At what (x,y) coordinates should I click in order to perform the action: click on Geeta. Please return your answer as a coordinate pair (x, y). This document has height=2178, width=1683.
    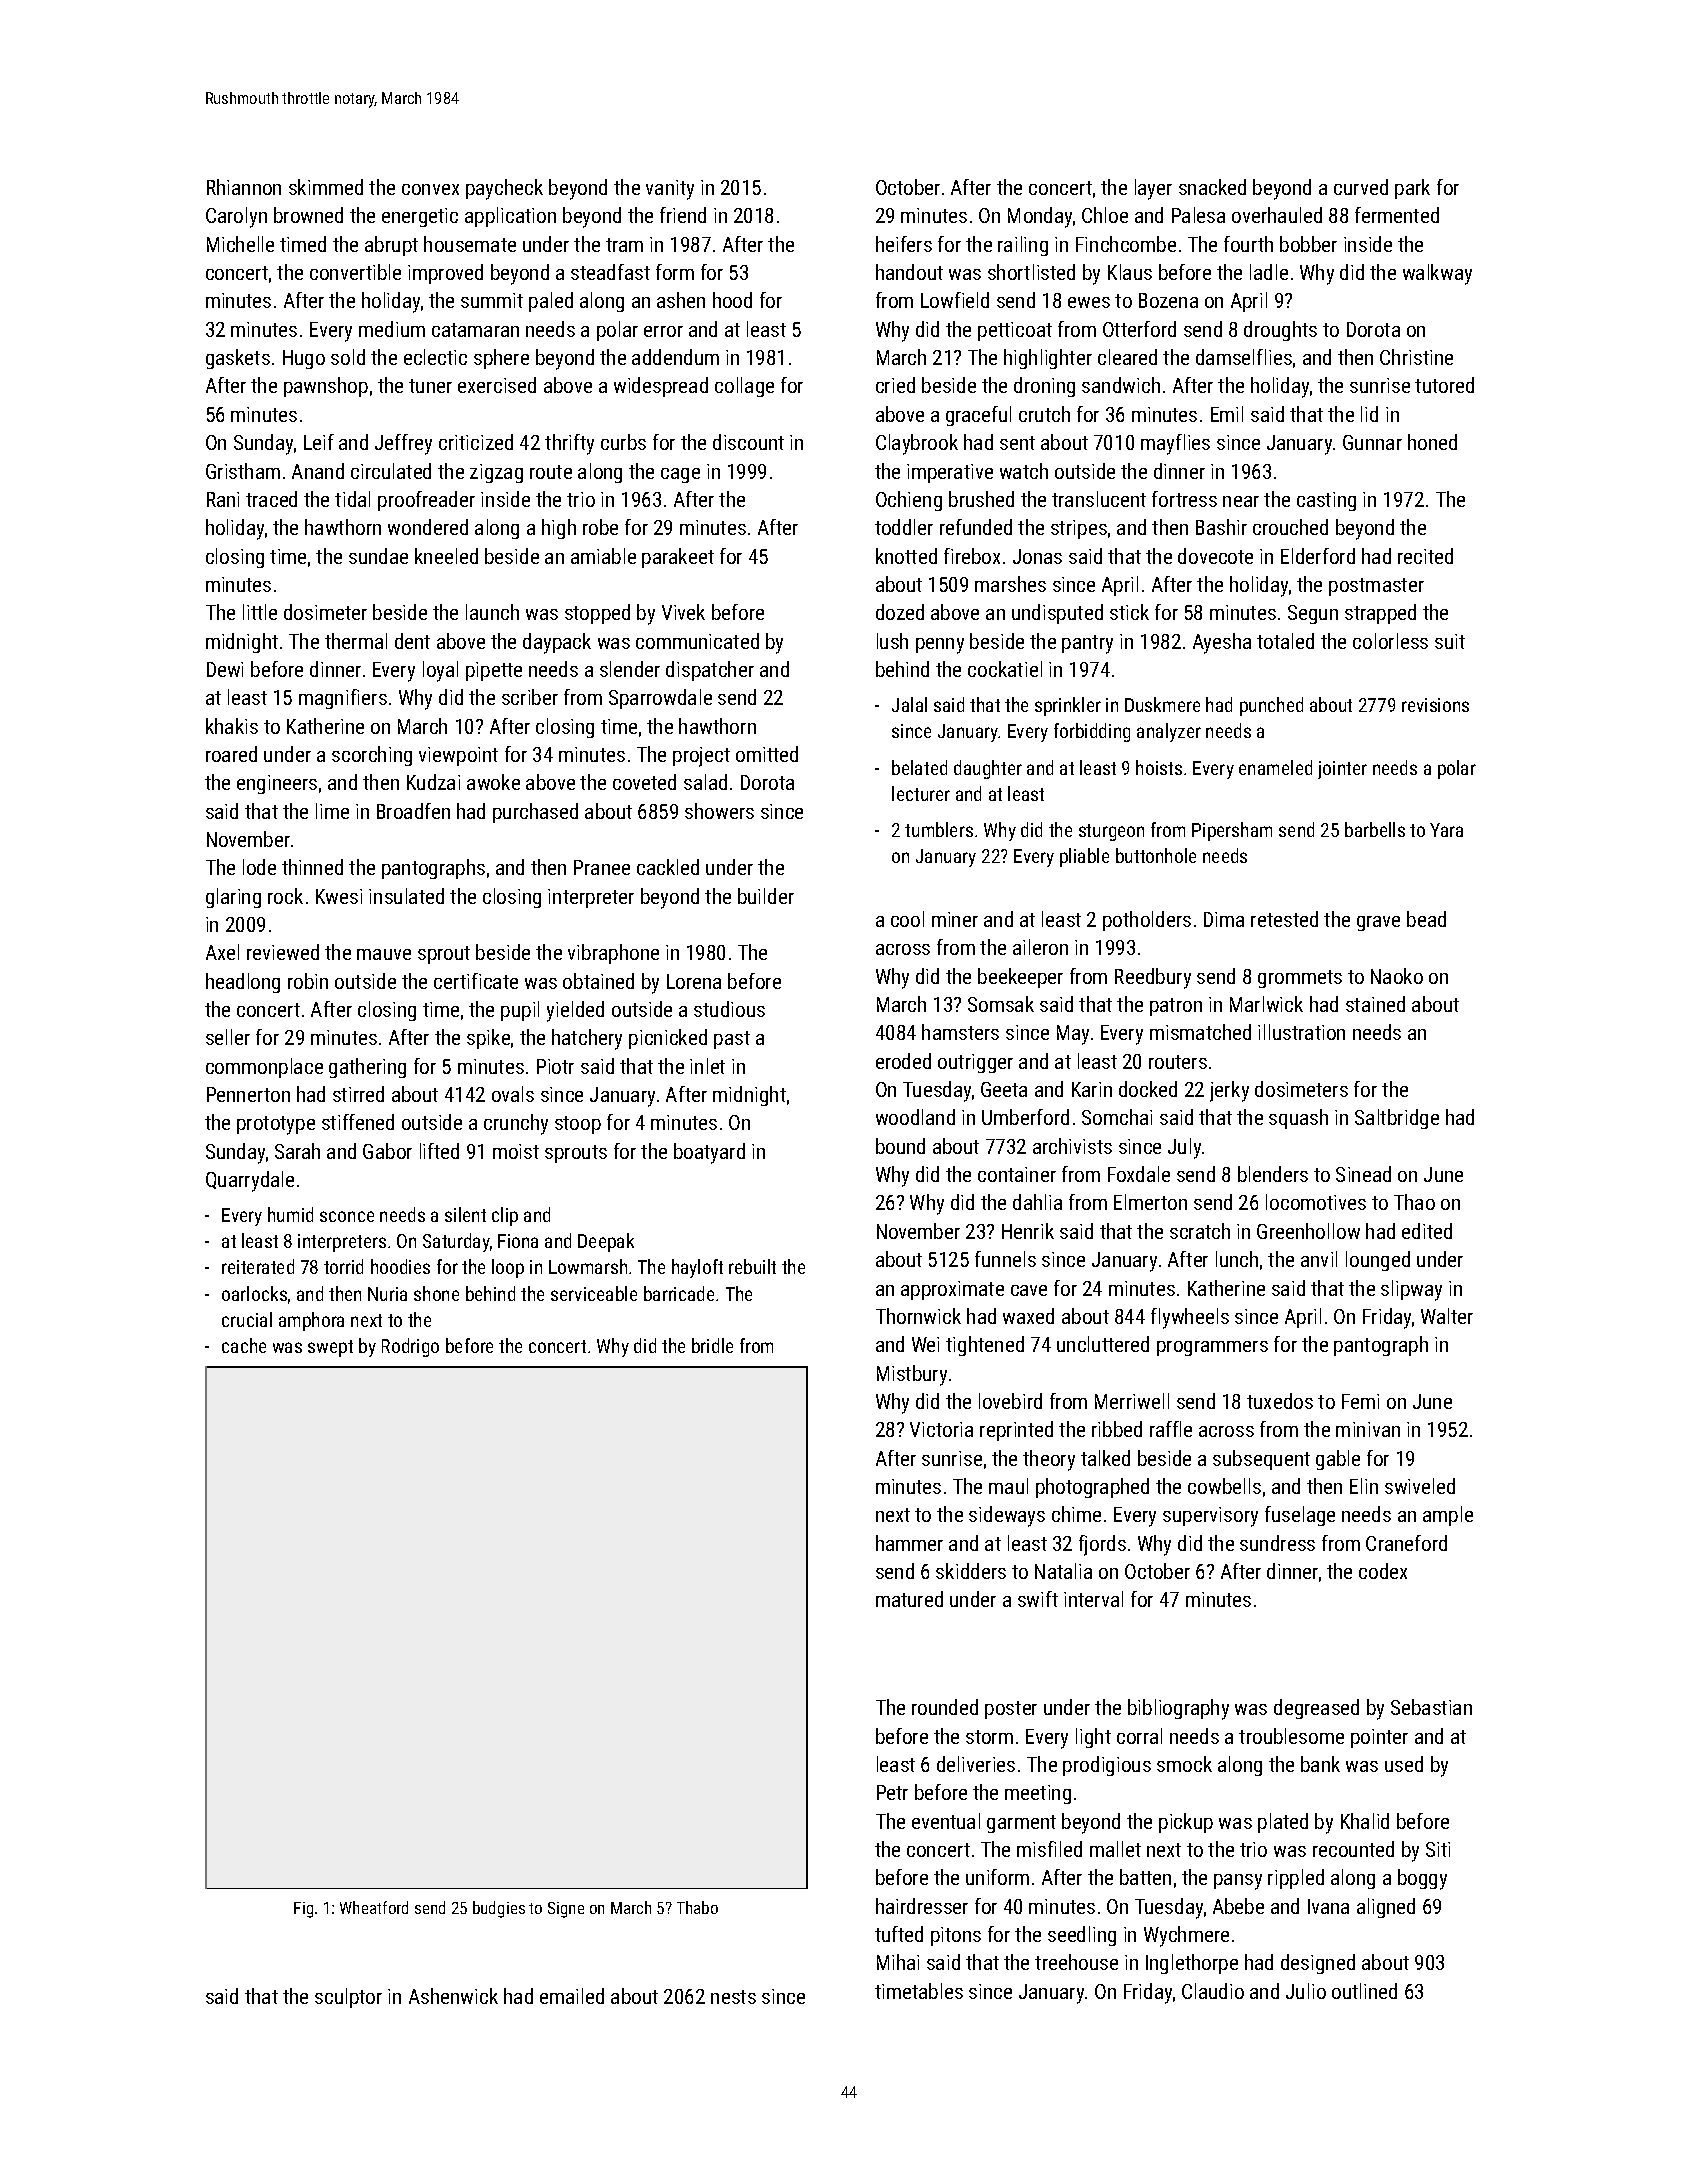
    Looking at the image, I should click on (1004, 1089).
